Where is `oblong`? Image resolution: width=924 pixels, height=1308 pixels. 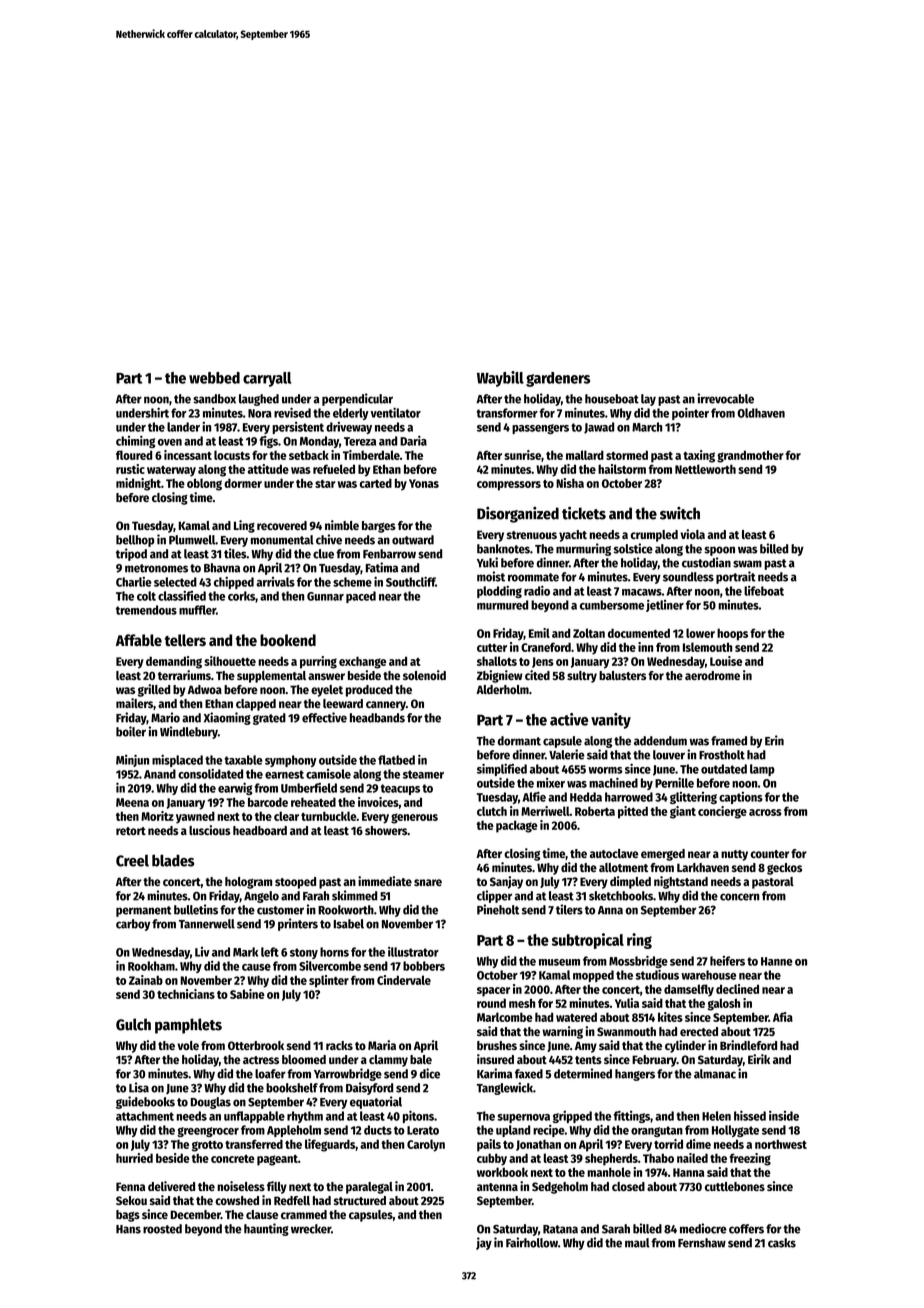
oblong is located at coordinates (204, 484).
